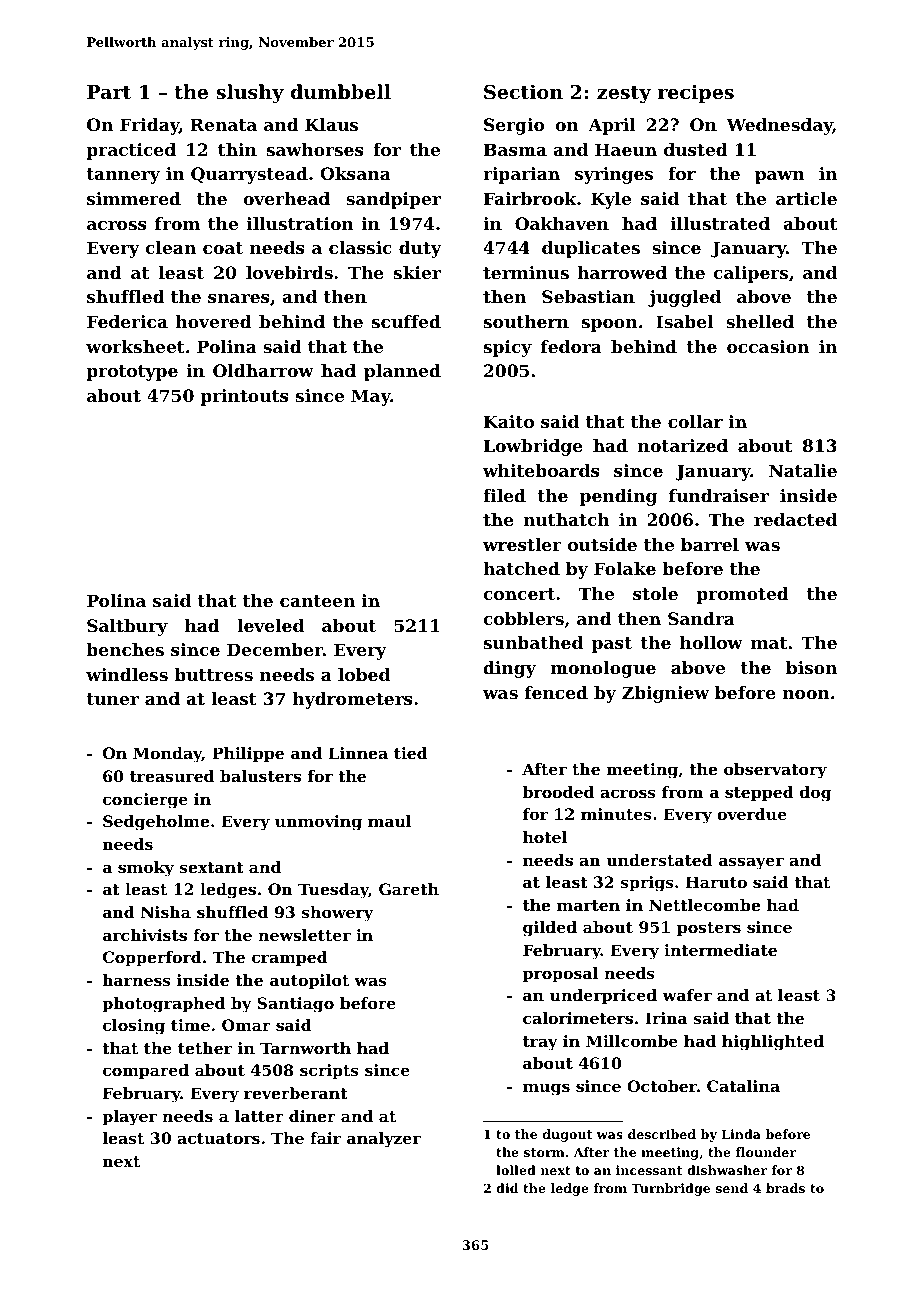  I want to click on concierge, so click(145, 801).
